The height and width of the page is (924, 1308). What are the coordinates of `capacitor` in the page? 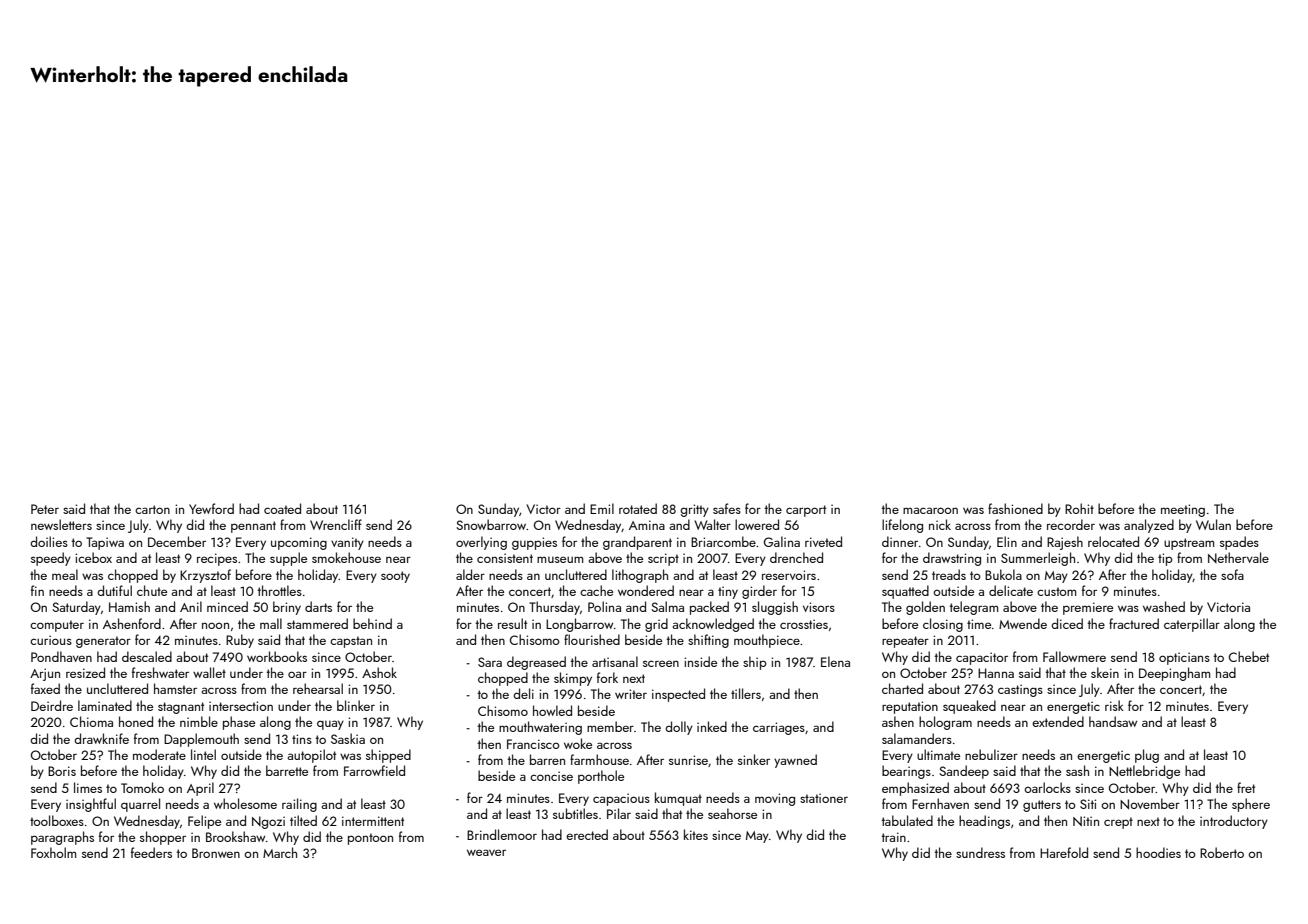 It's located at (982, 658).
